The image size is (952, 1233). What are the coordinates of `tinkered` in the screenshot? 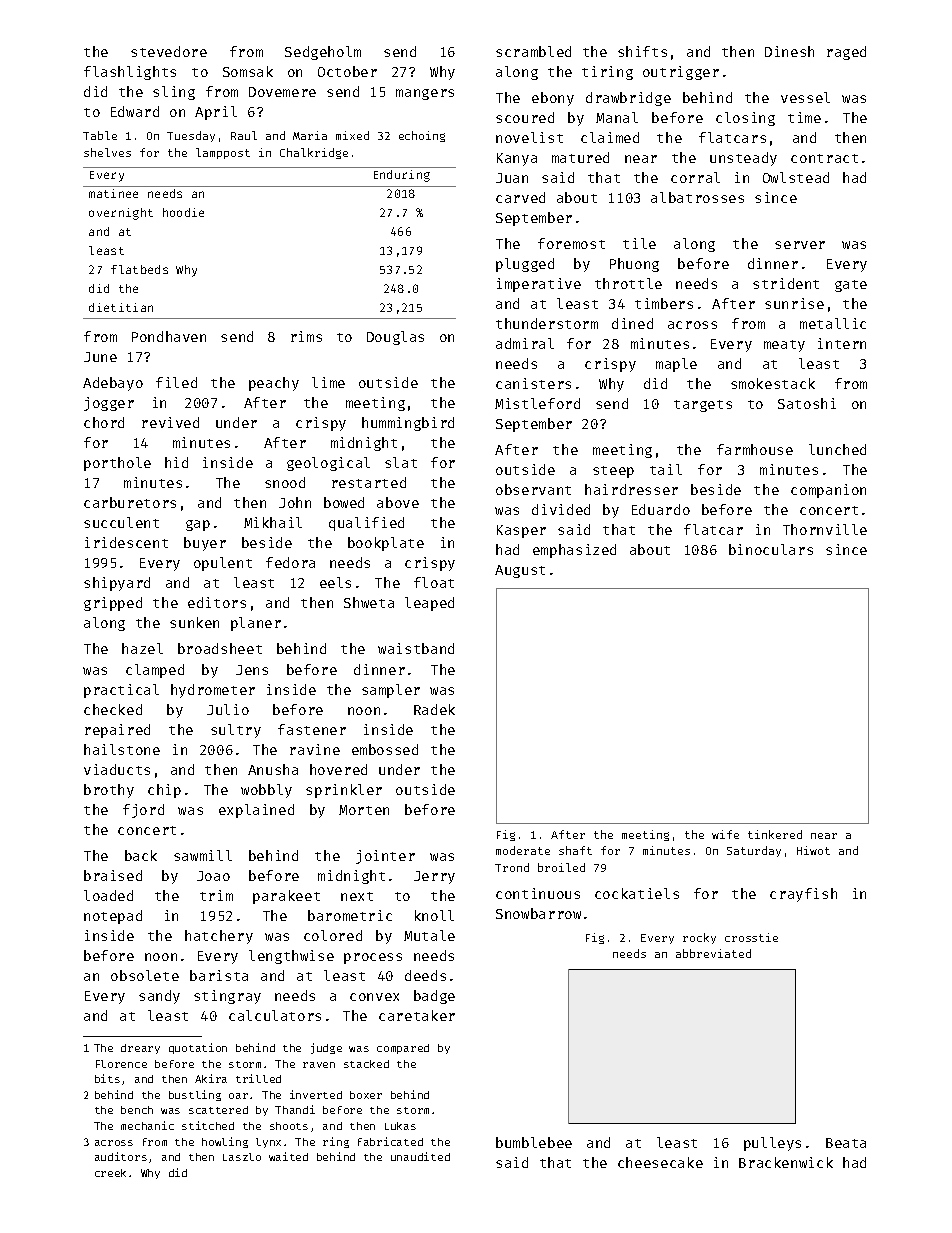 It's located at (775, 834).
